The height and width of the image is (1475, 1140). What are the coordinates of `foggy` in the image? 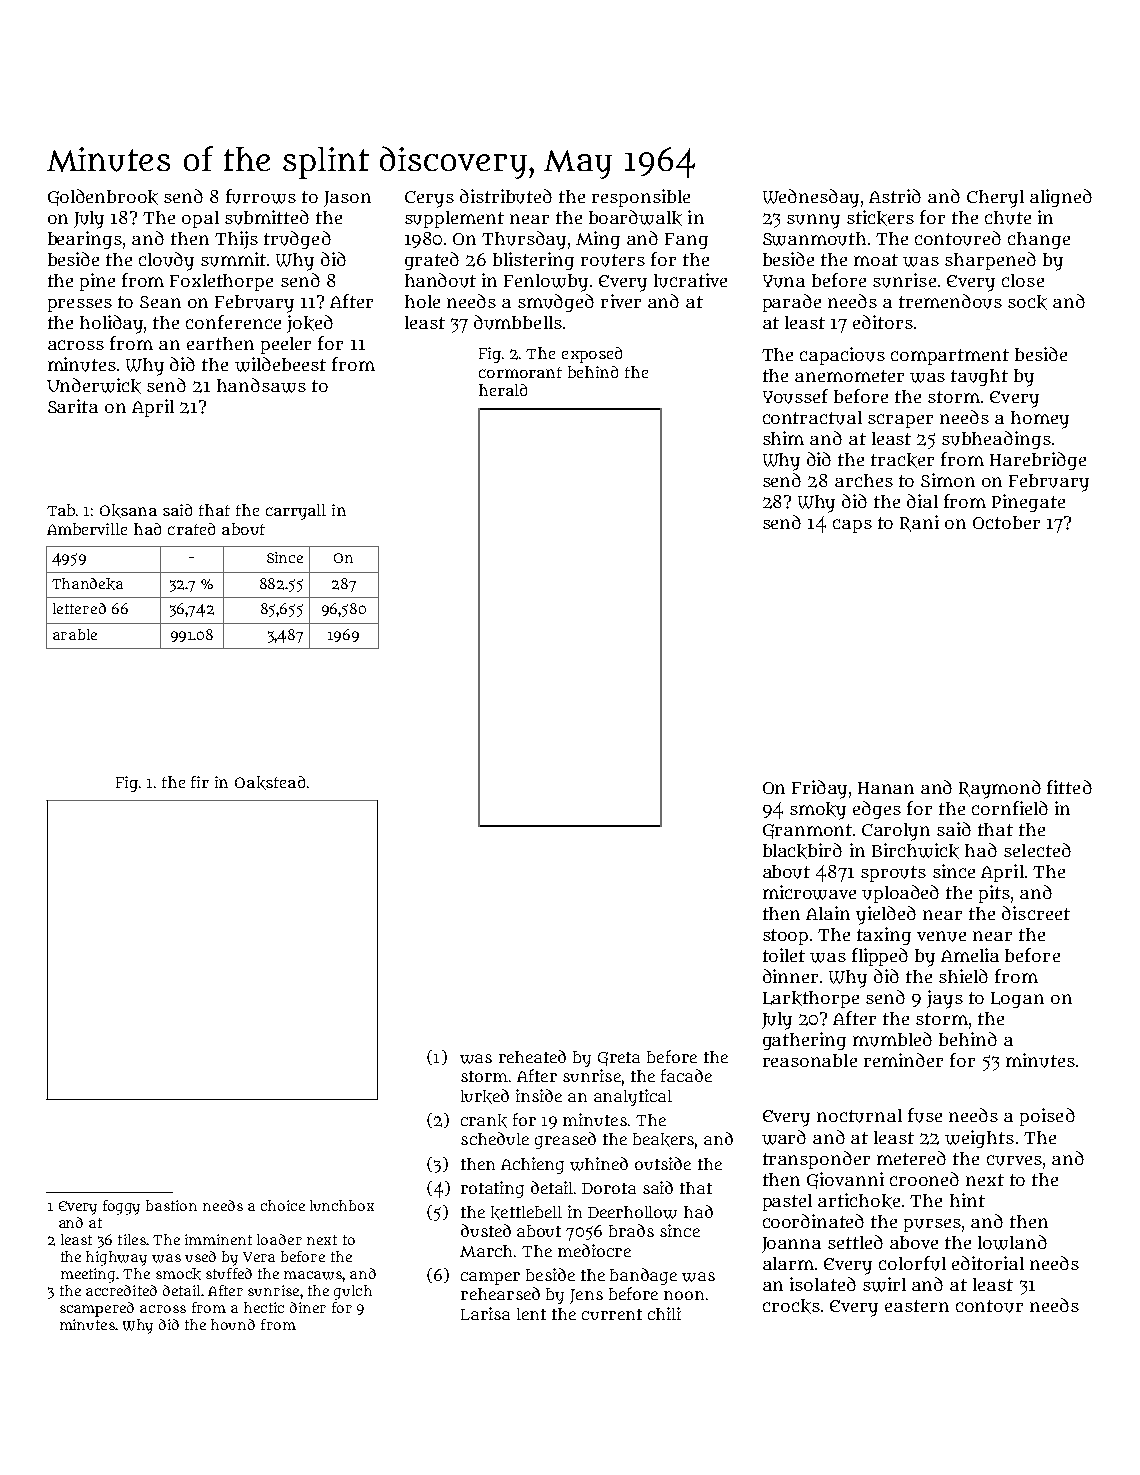 It's located at (121, 1207).
